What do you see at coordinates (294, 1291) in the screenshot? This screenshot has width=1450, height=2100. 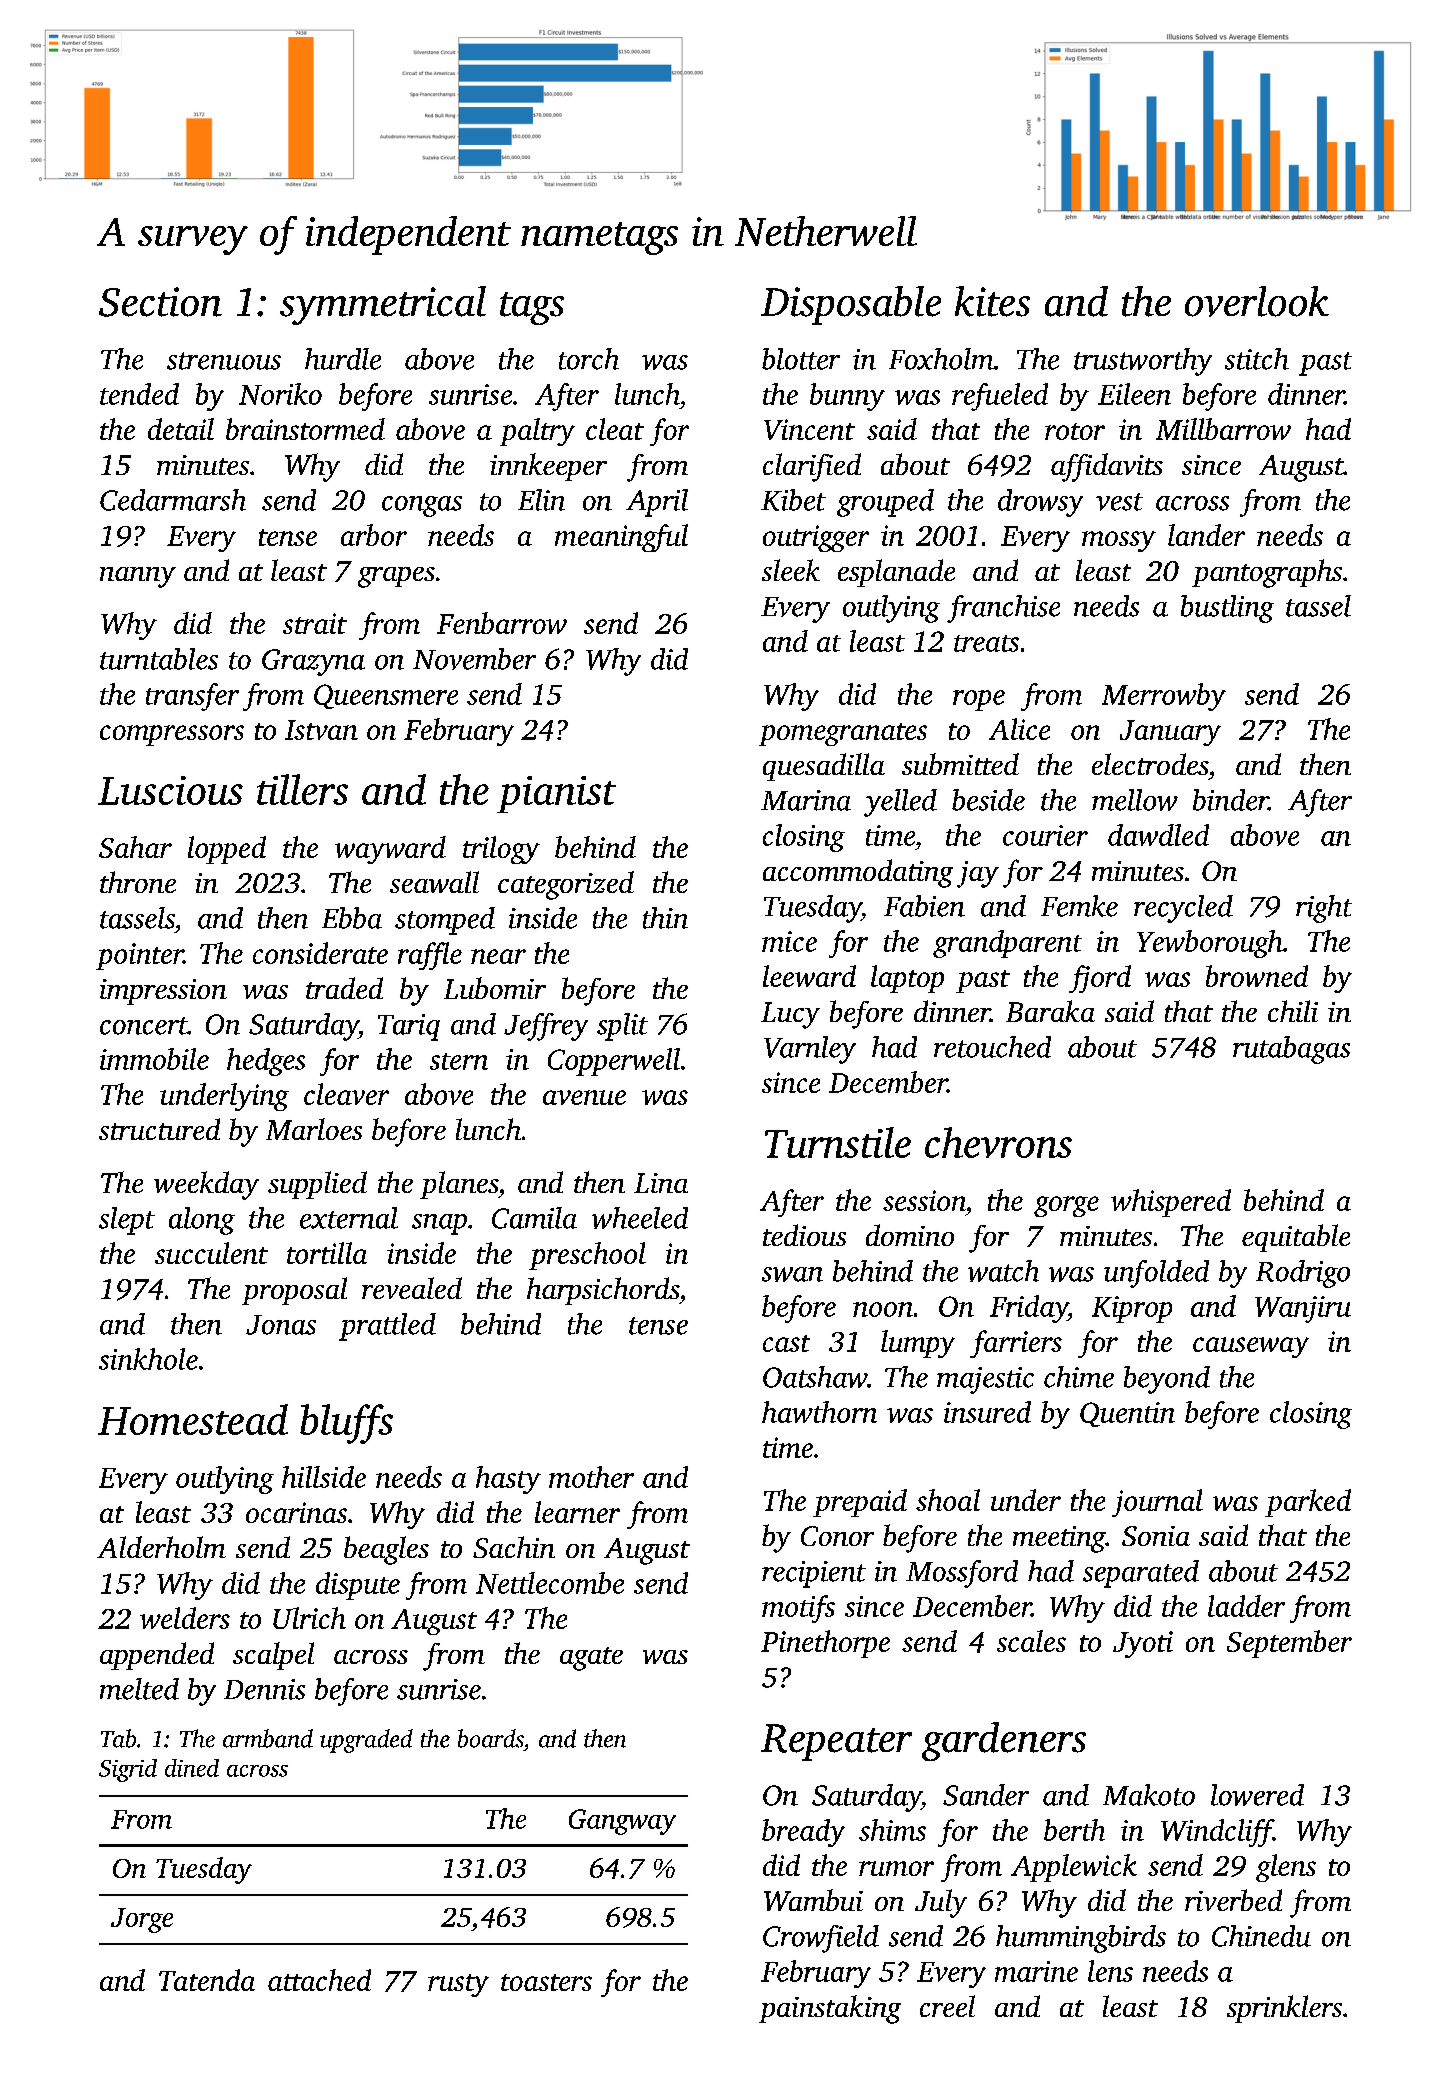 I see `proposal` at bounding box center [294, 1291].
